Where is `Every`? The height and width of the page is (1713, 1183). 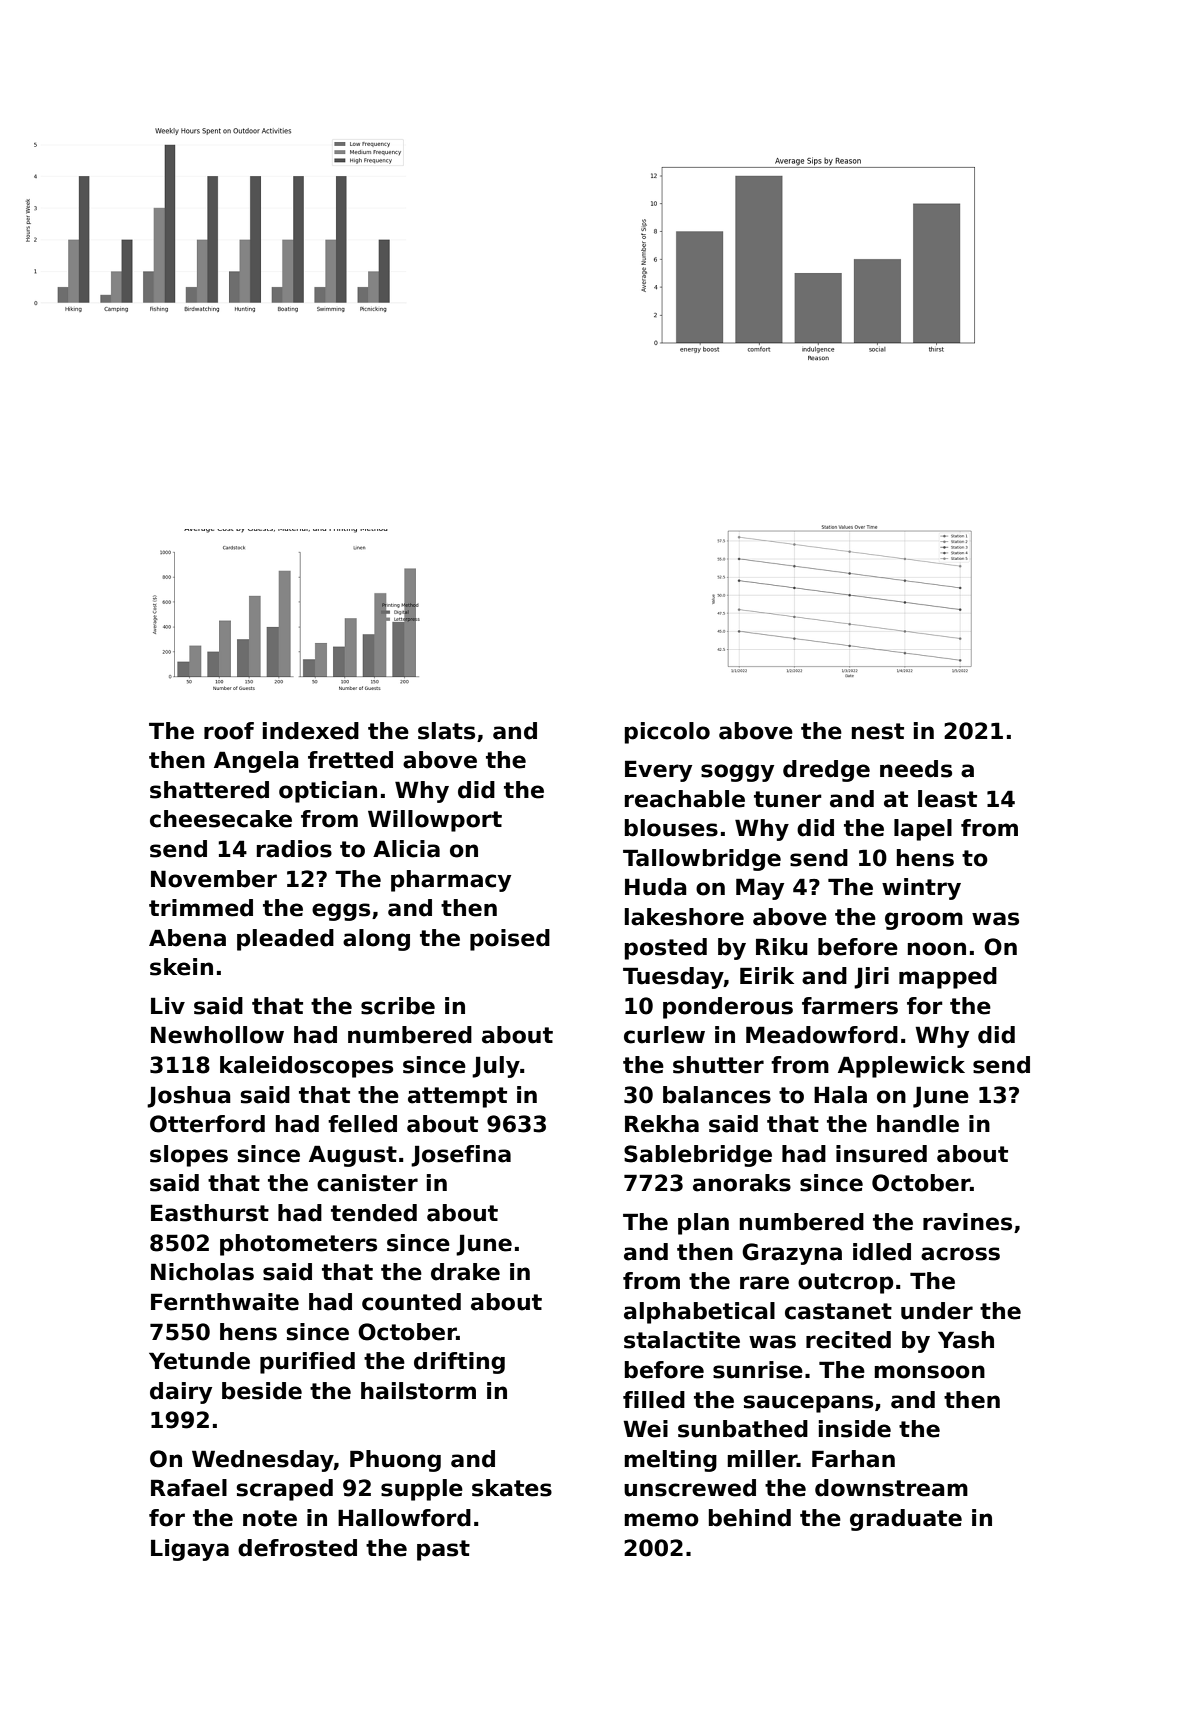
Every is located at coordinates (658, 771).
